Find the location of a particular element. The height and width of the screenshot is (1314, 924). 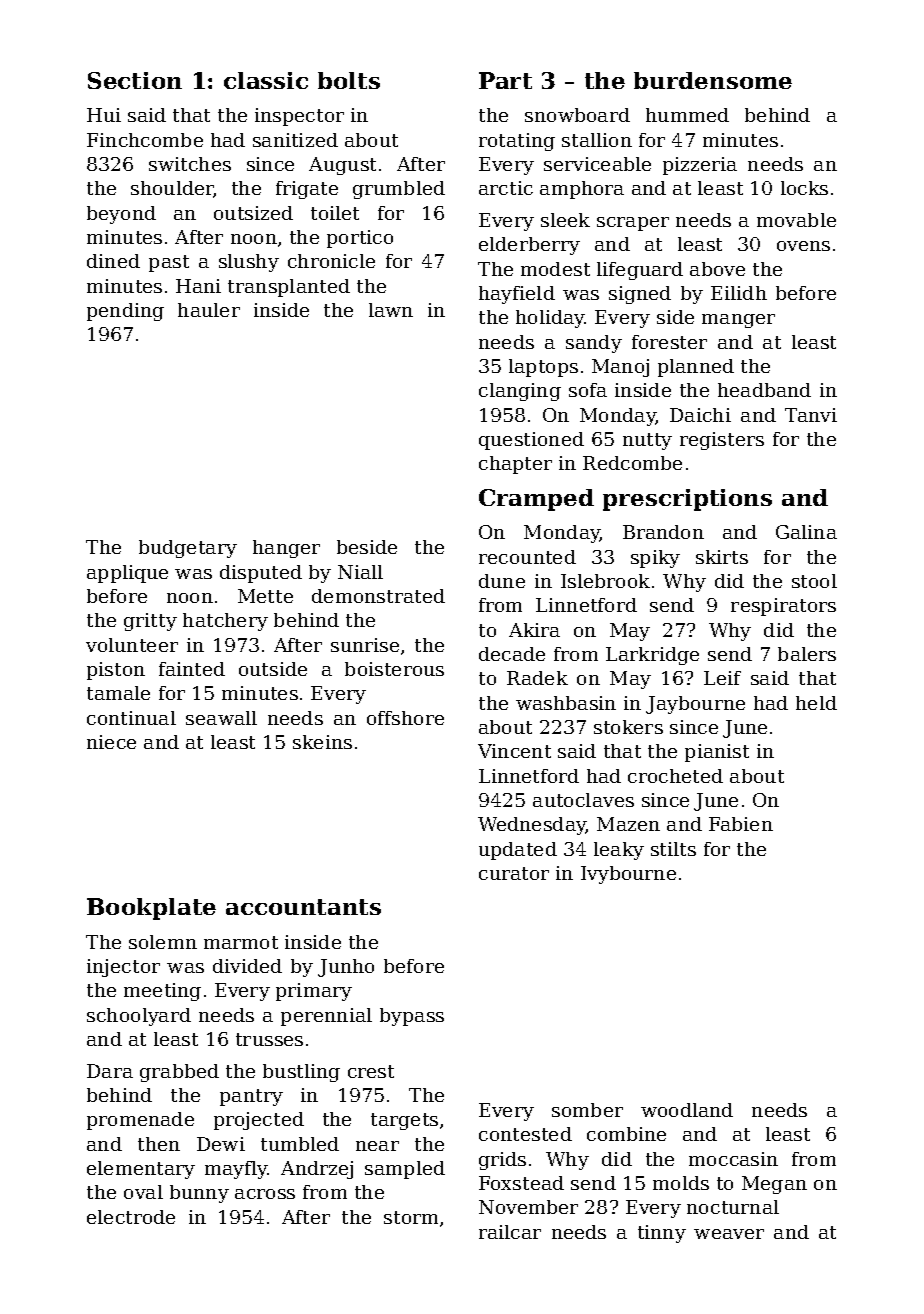

divided is located at coordinates (247, 966).
